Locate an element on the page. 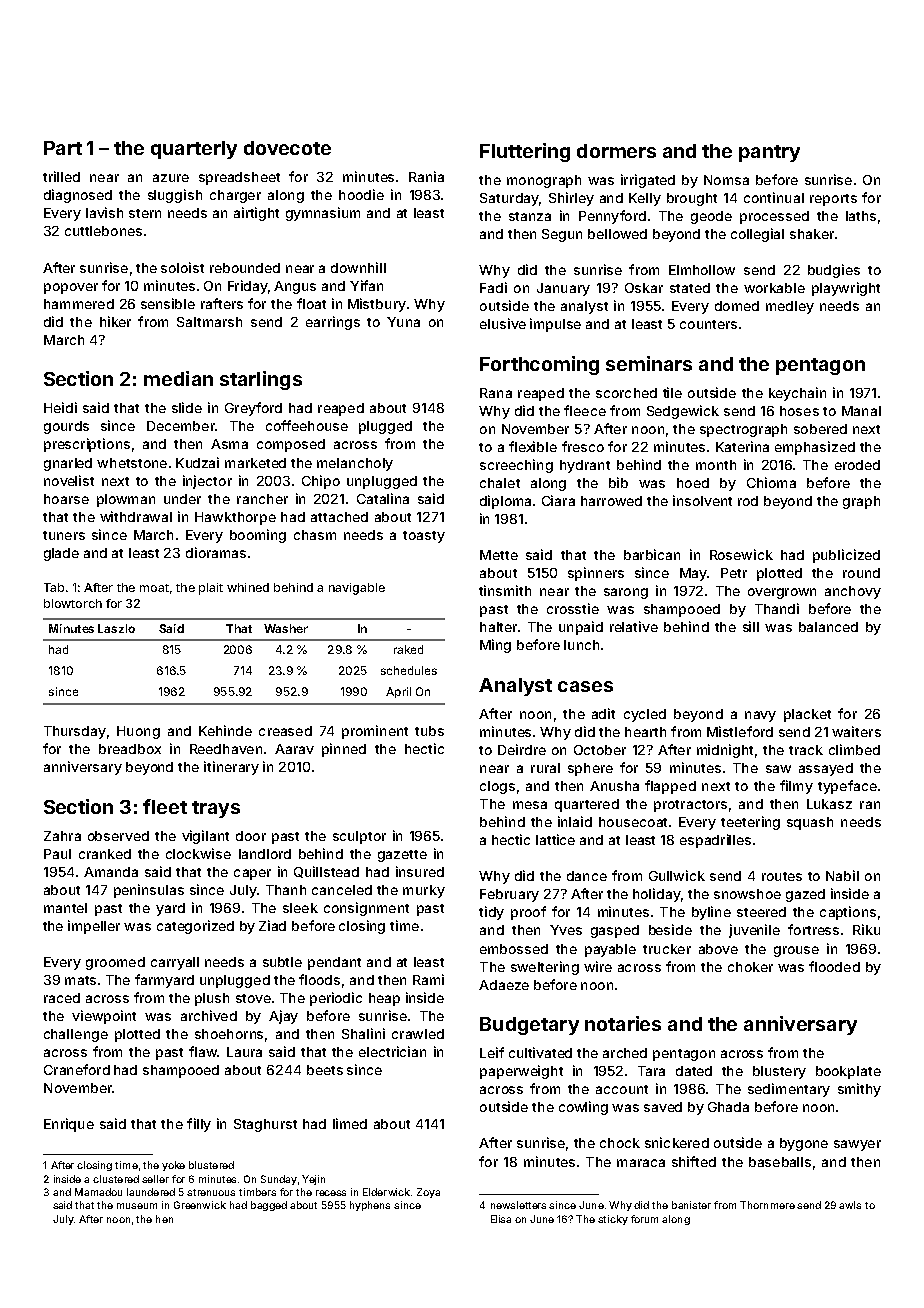  halter is located at coordinates (498, 627).
